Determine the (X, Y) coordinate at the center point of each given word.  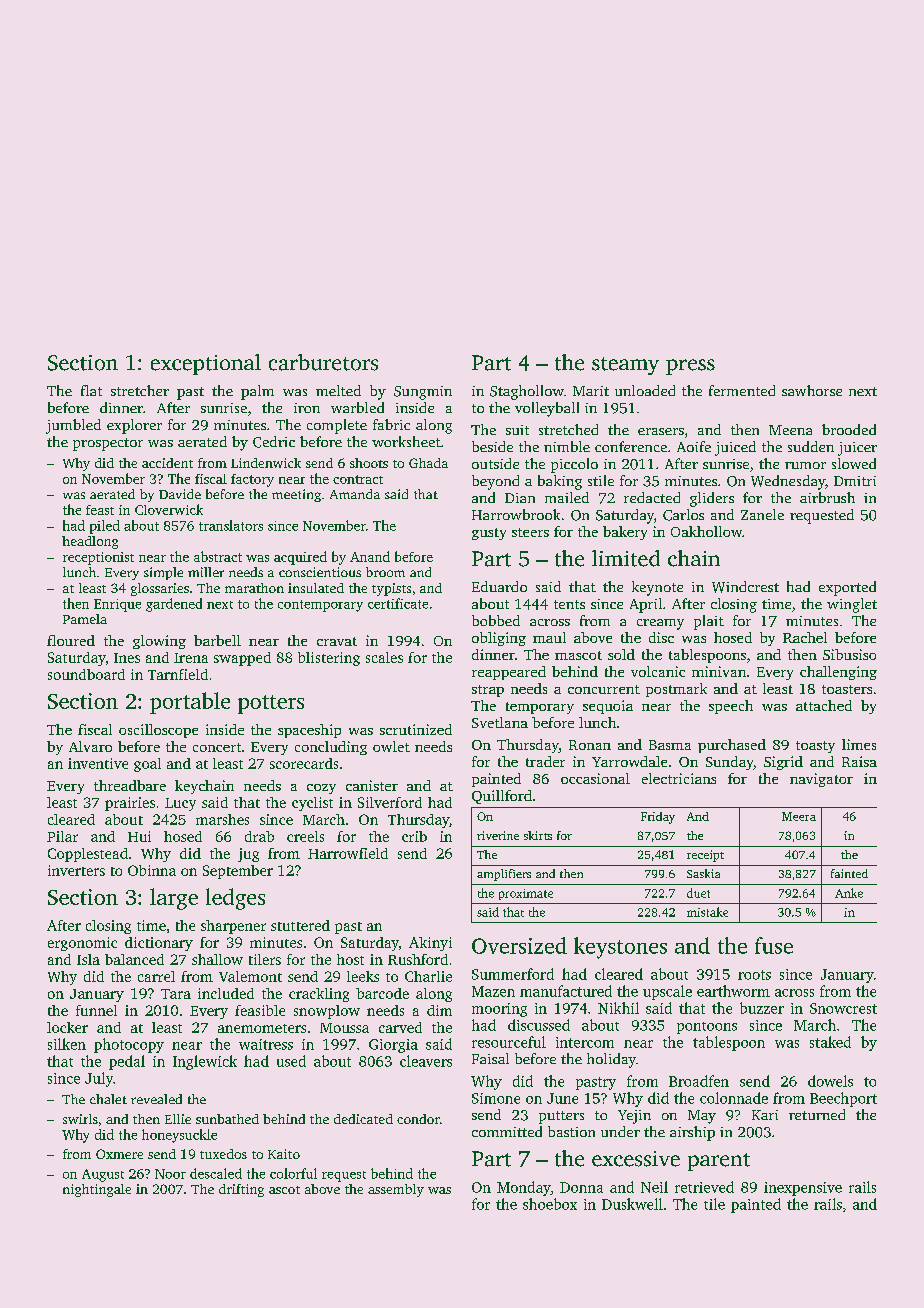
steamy (625, 366)
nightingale (97, 1190)
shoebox (550, 1204)
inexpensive (803, 1189)
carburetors (323, 362)
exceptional (206, 364)
